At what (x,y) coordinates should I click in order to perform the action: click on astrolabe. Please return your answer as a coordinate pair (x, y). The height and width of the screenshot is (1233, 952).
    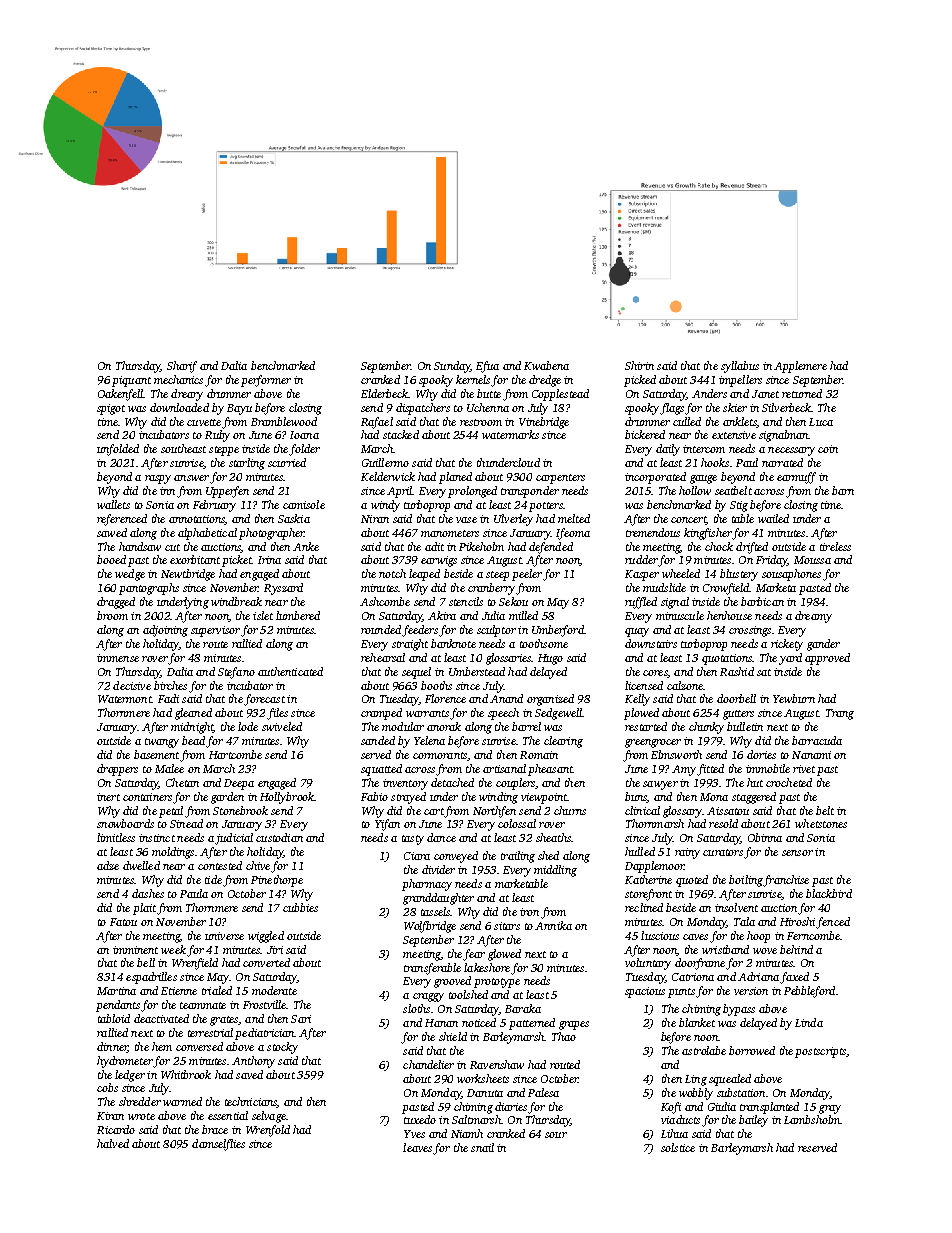
    Looking at the image, I should click on (704, 1050).
